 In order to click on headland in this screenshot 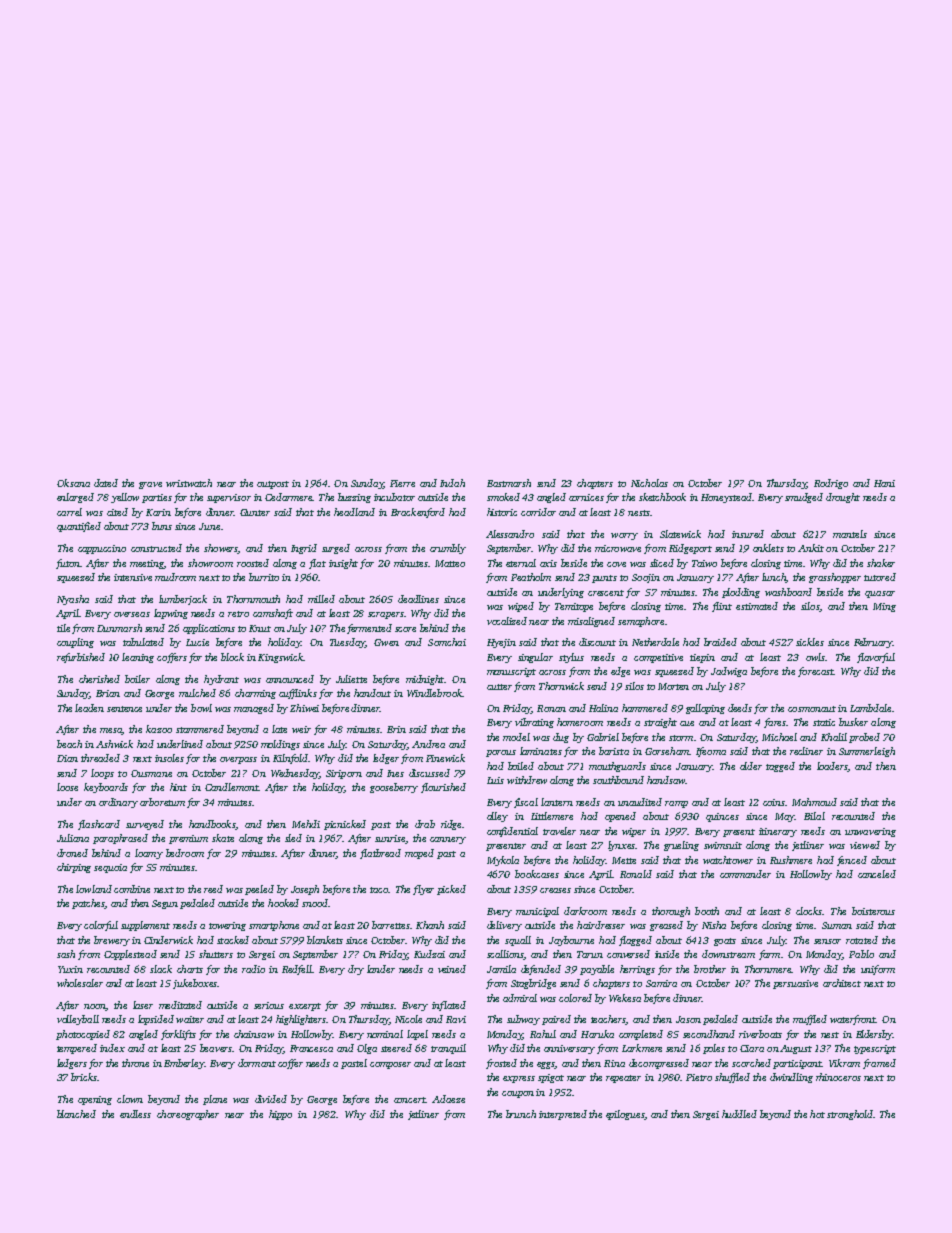, I will do `click(354, 512)`.
